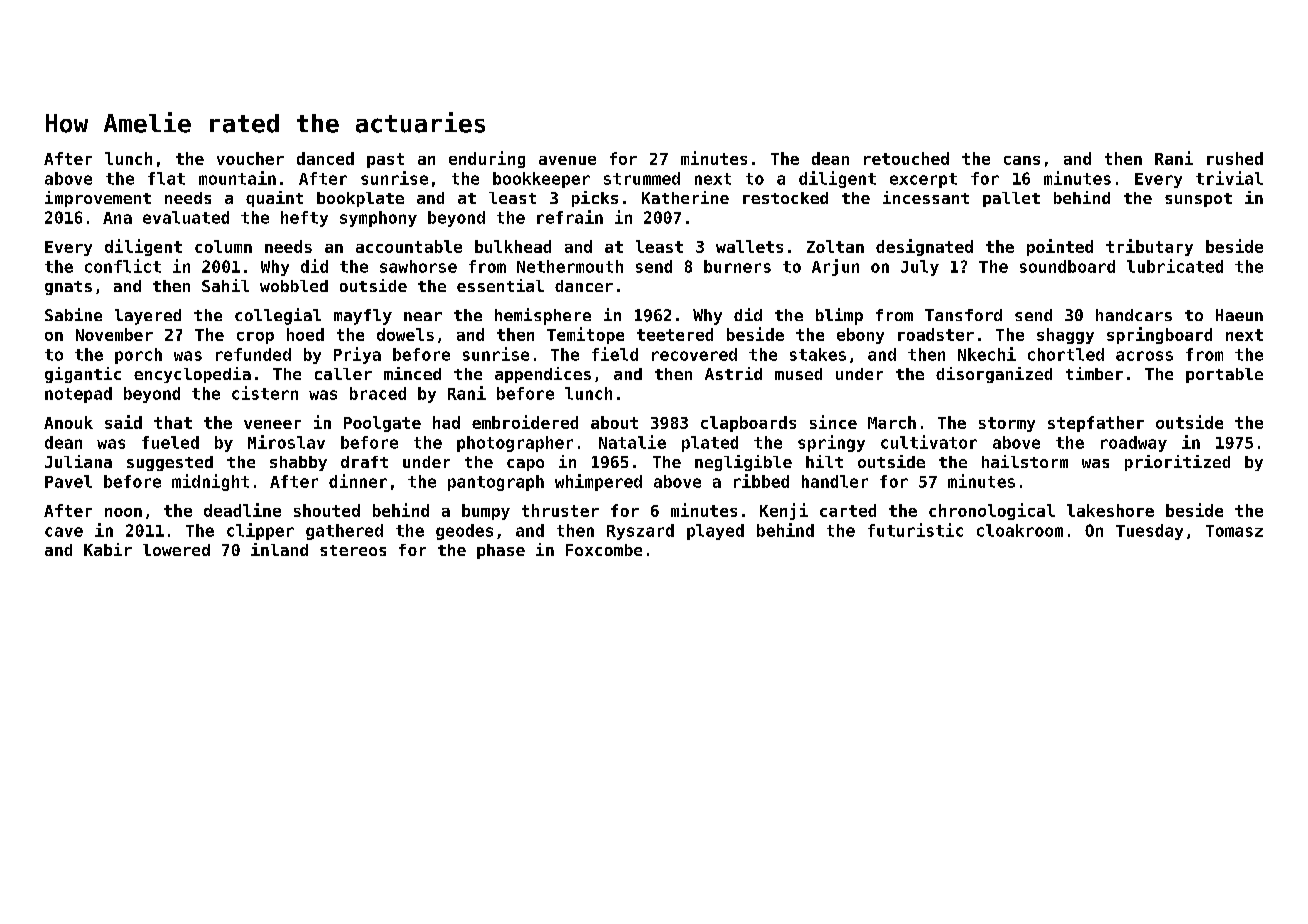 The width and height of the image is (1308, 924). What do you see at coordinates (1224, 375) in the image?
I see `portable` at bounding box center [1224, 375].
